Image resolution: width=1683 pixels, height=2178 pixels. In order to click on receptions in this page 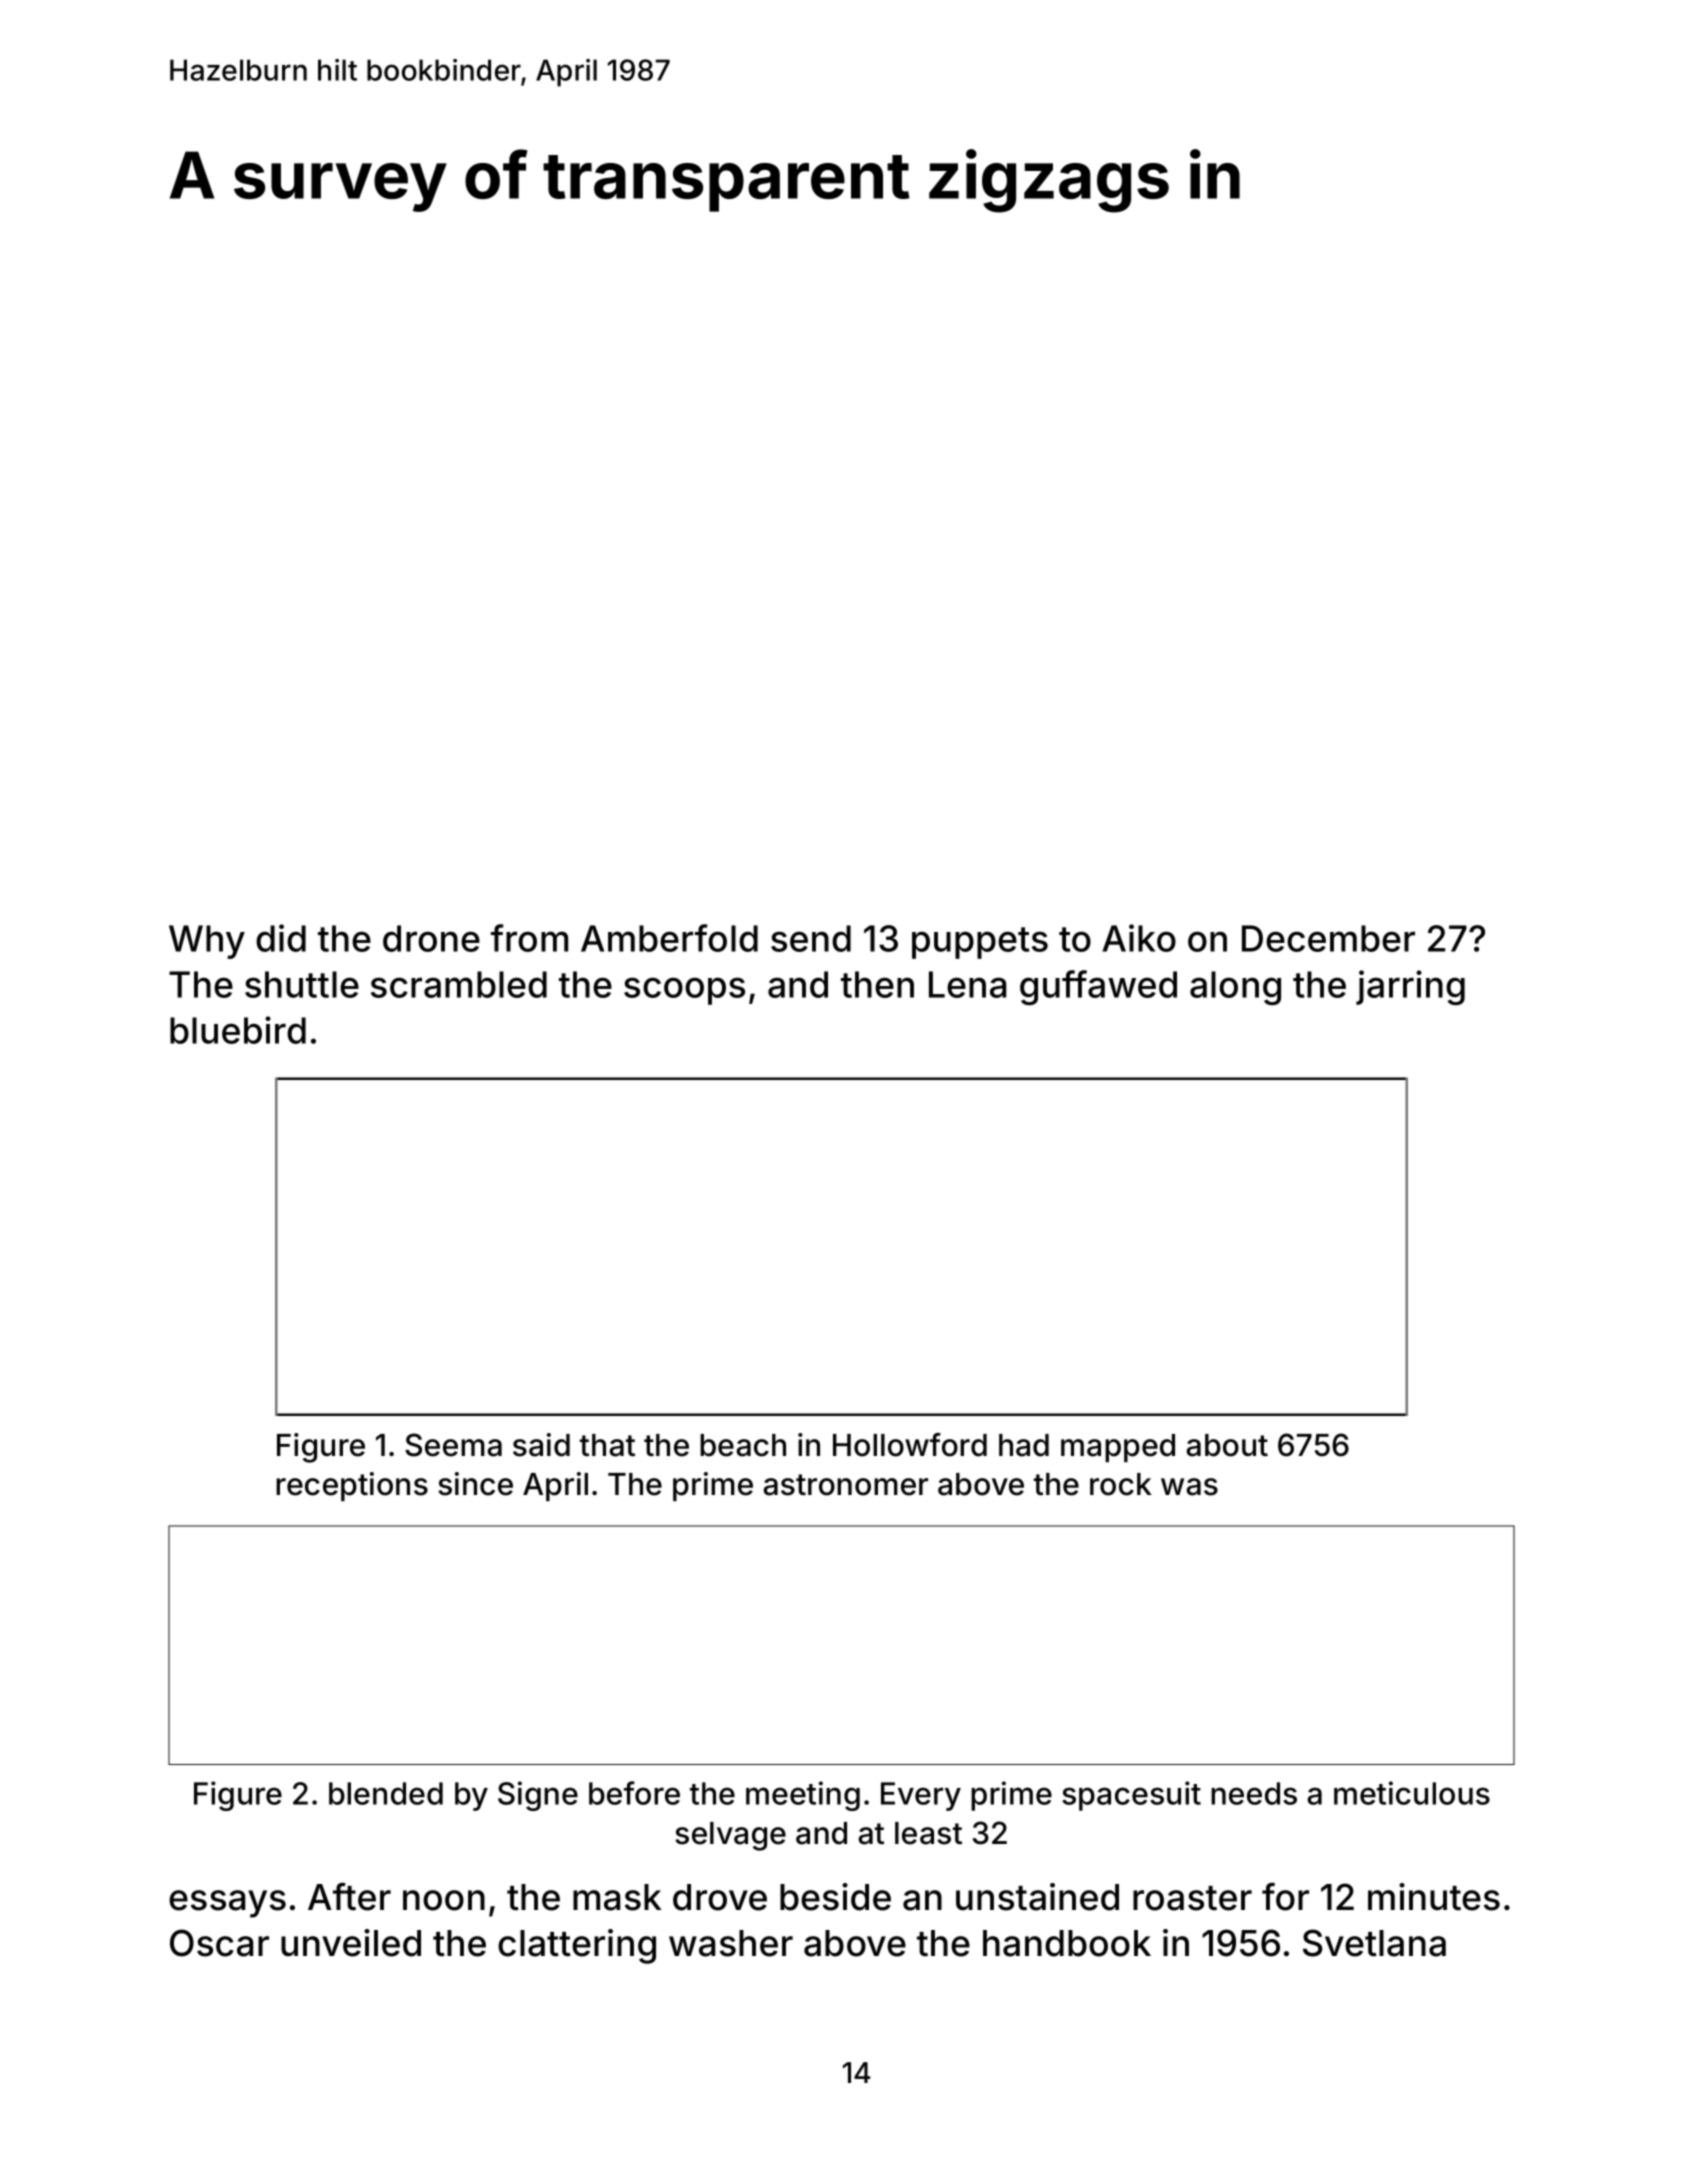, I will do `click(352, 1486)`.
